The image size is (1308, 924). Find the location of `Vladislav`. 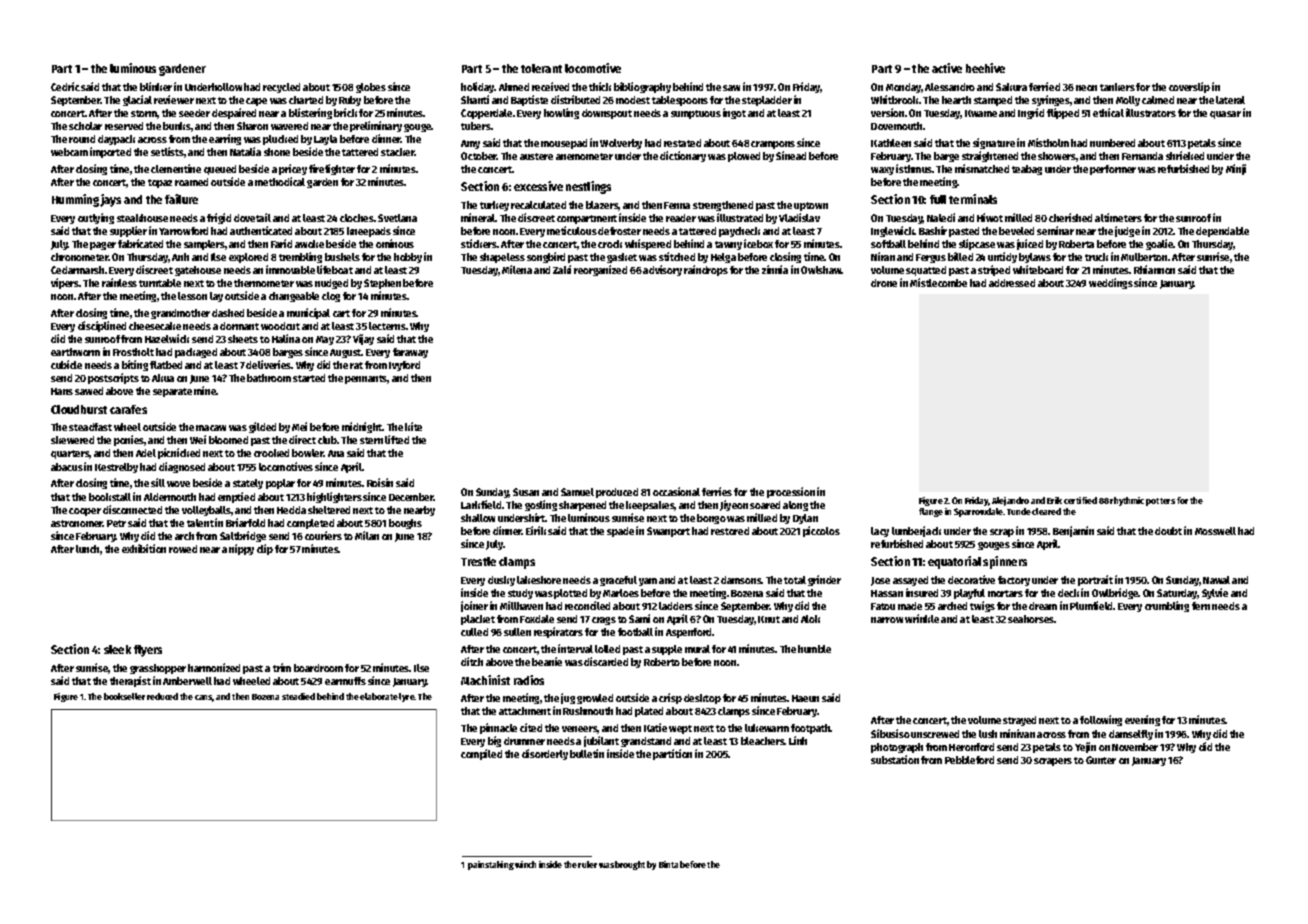

Vladislav is located at coordinates (799, 217).
